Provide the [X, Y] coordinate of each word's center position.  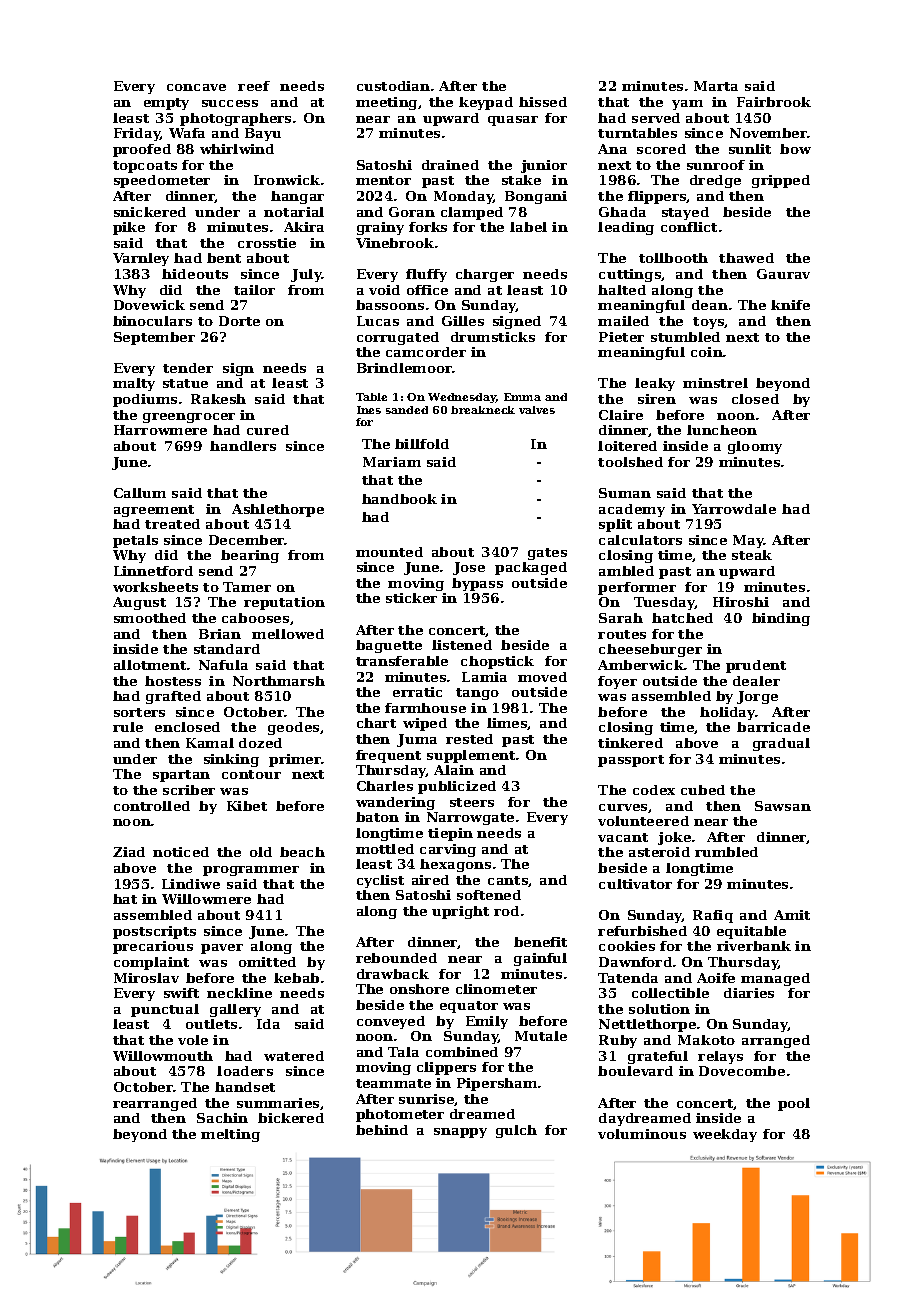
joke [674, 838]
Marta [716, 86]
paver [222, 949]
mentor [383, 180]
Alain [454, 770]
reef [254, 86]
